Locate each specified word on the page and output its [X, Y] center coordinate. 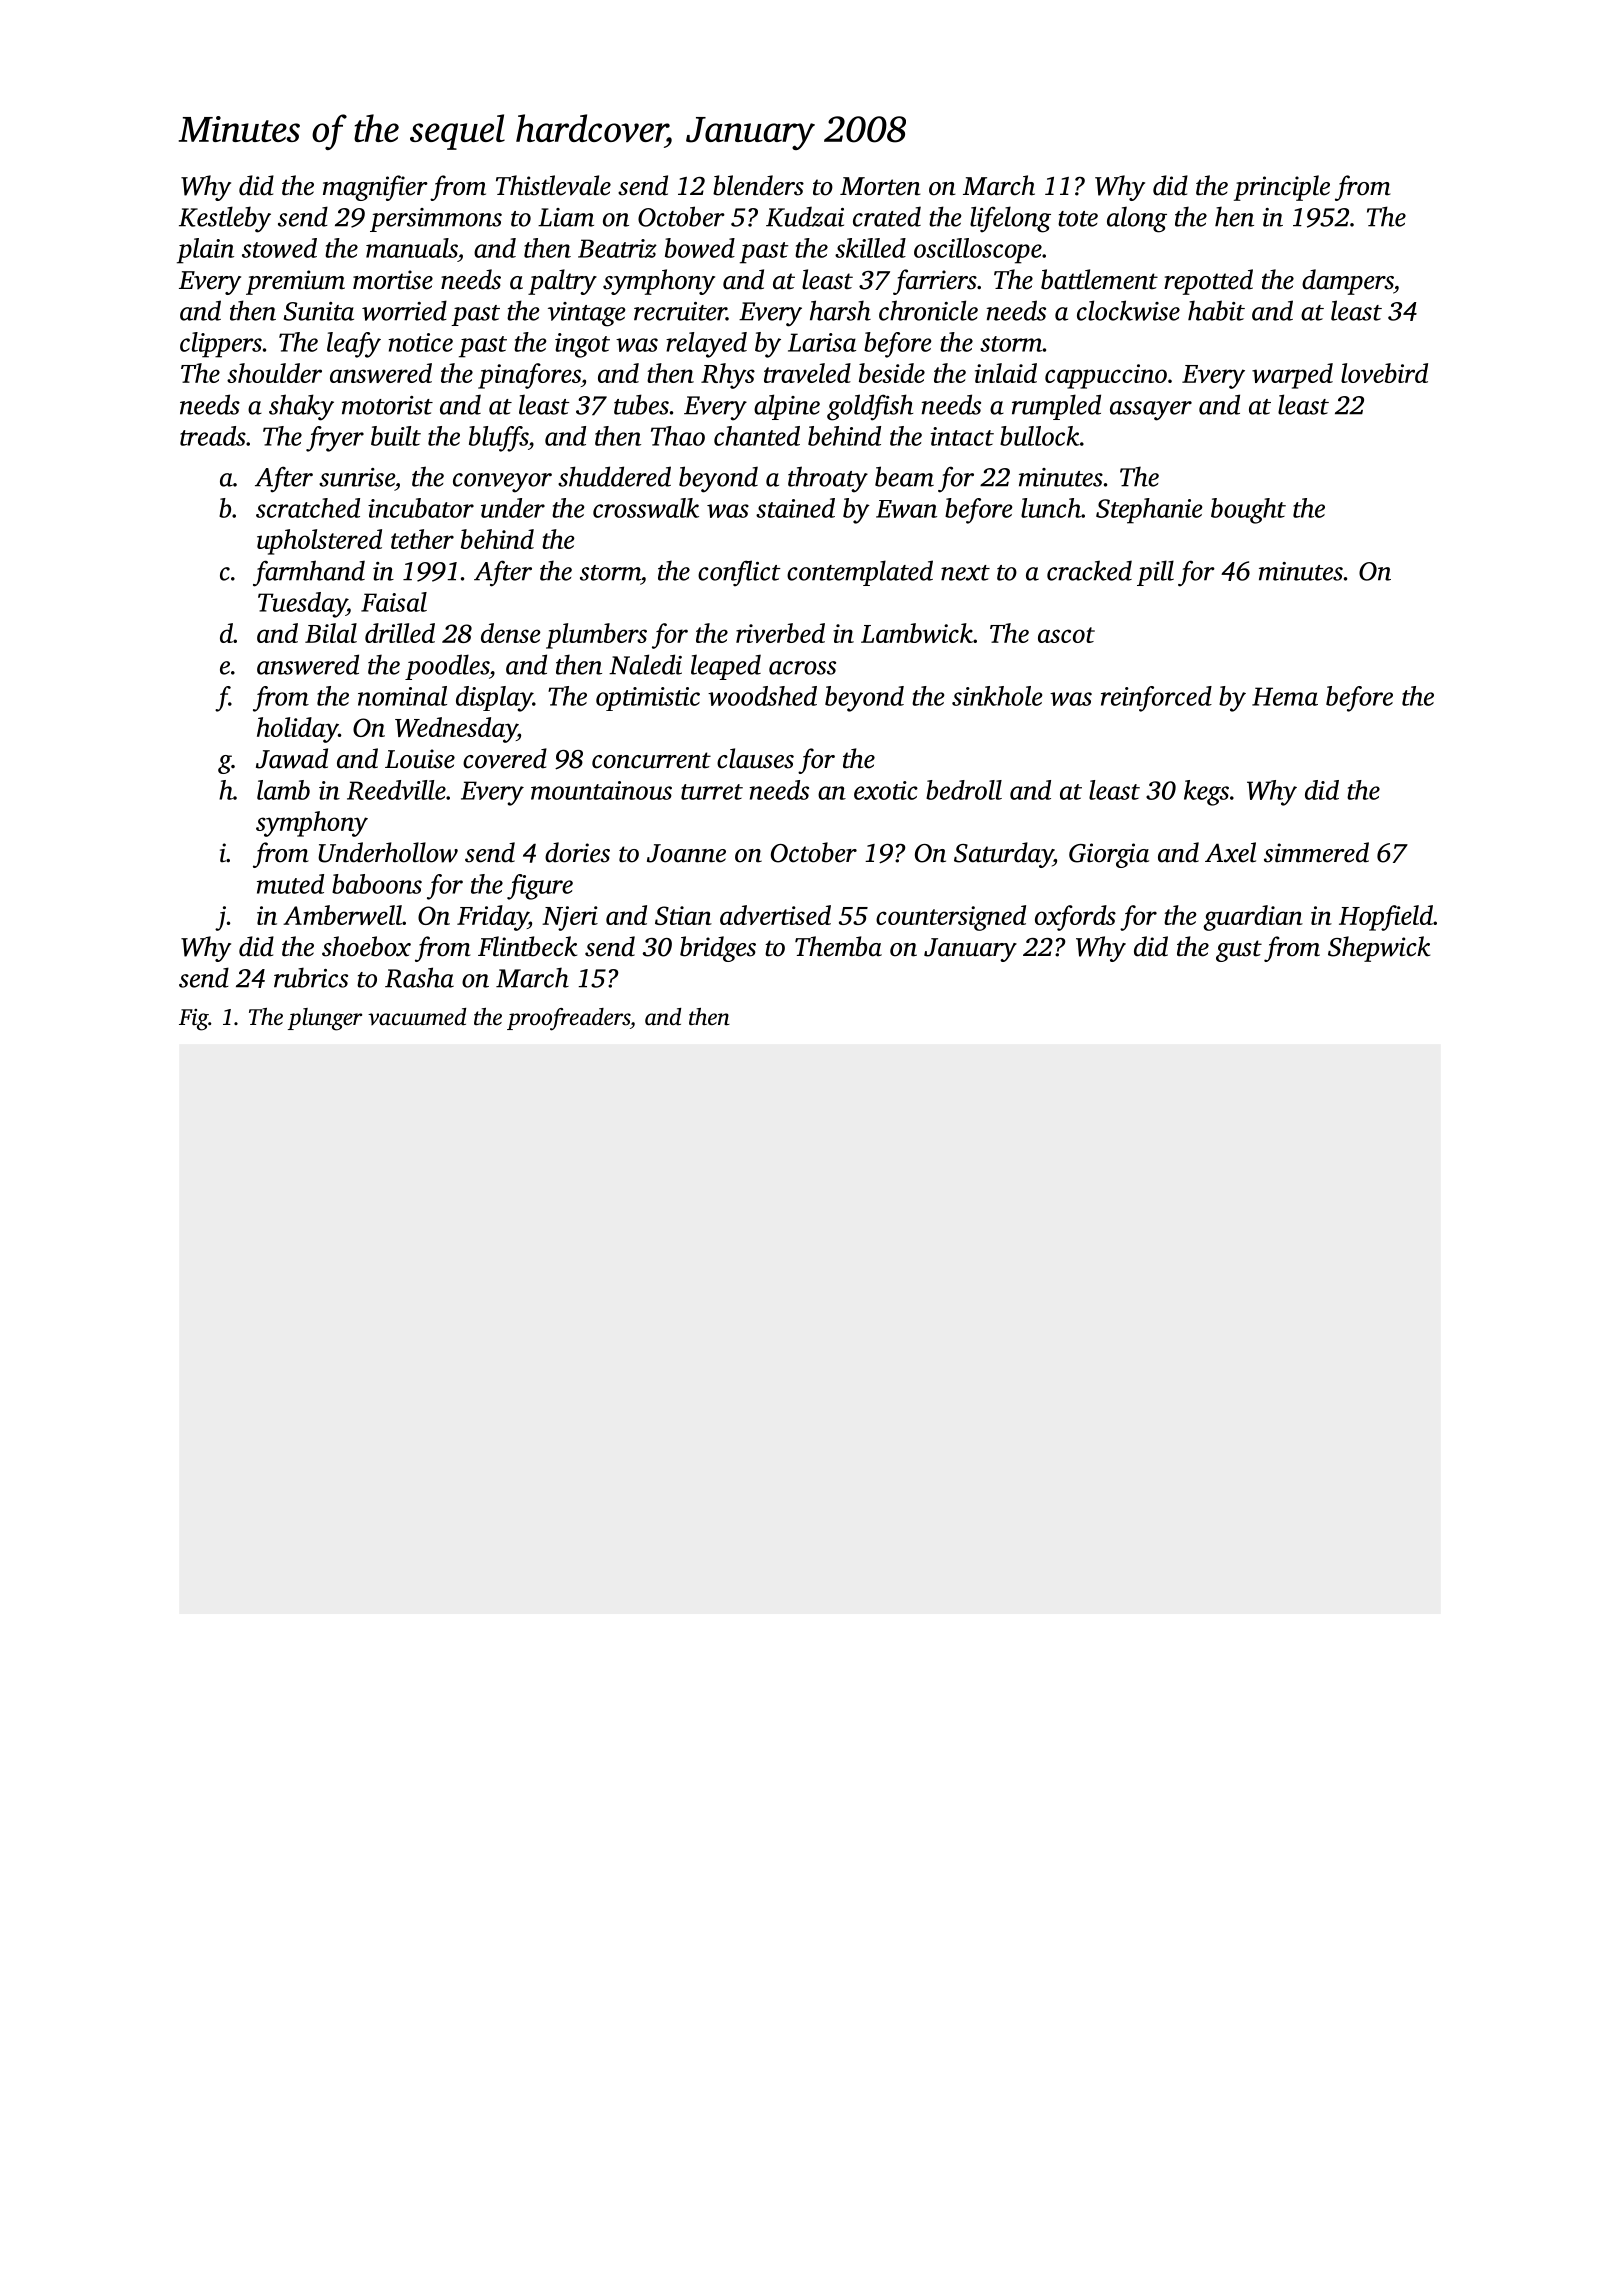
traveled [807, 373]
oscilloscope [978, 251]
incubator [421, 508]
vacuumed [417, 1017]
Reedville [396, 790]
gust [1239, 951]
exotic [886, 790]
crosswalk [646, 508]
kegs [1206, 793]
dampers [1348, 282]
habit [1216, 310]
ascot [1066, 635]
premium [295, 282]
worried [404, 310]
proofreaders [568, 1019]
